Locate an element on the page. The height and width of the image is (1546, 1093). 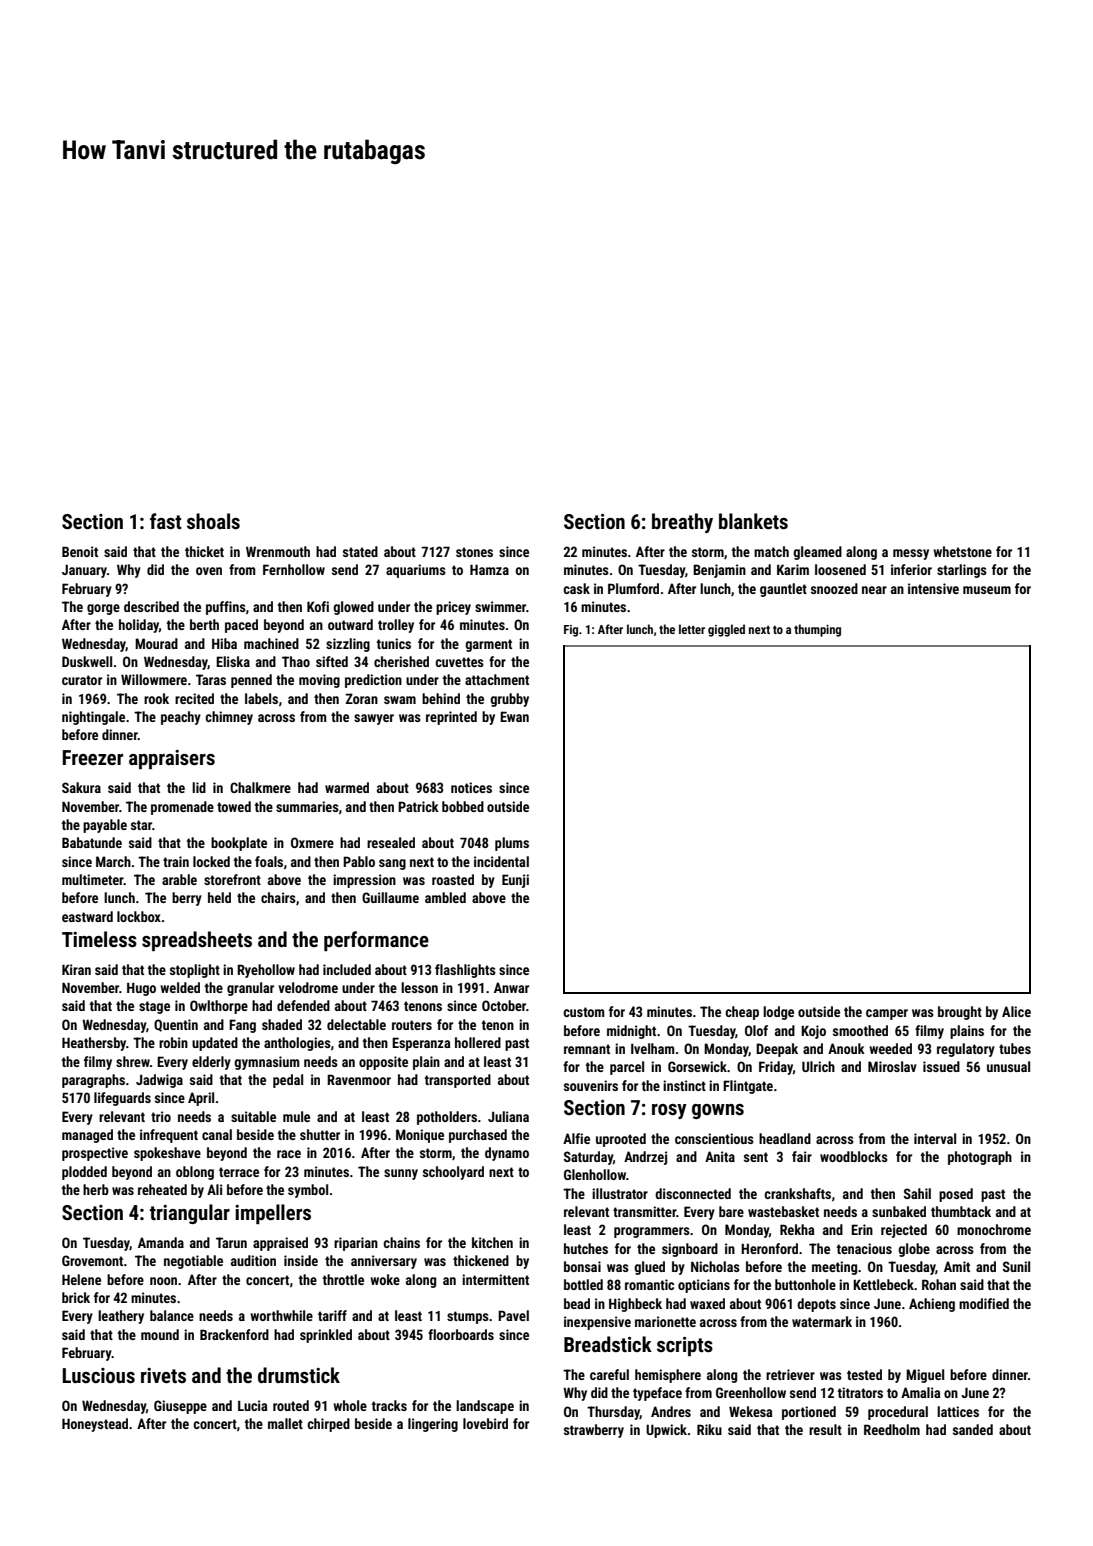
plums is located at coordinates (512, 844).
